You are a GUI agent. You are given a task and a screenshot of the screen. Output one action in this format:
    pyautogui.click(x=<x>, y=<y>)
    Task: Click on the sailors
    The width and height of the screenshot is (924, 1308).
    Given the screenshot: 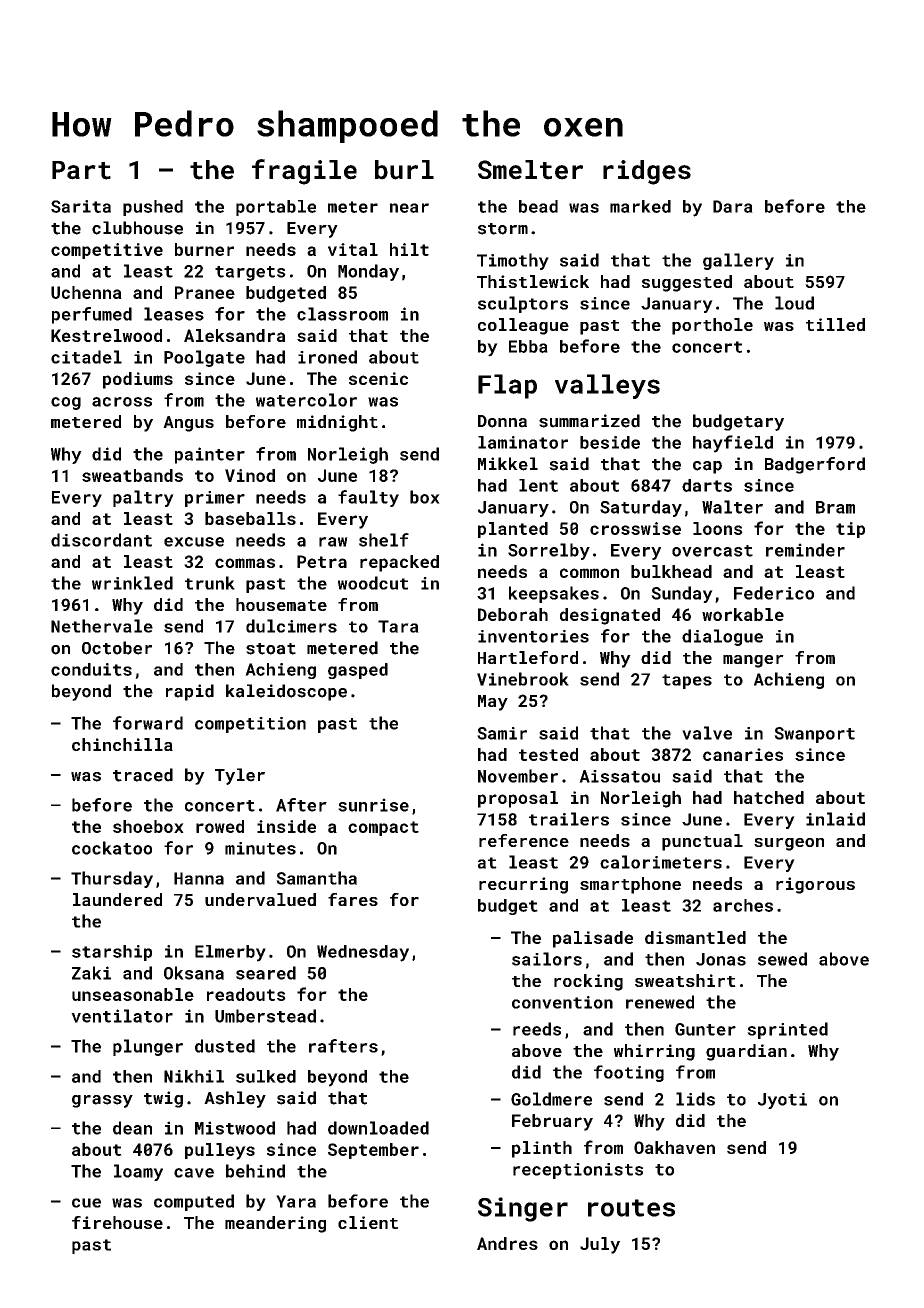 What is the action you would take?
    pyautogui.click(x=547, y=959)
